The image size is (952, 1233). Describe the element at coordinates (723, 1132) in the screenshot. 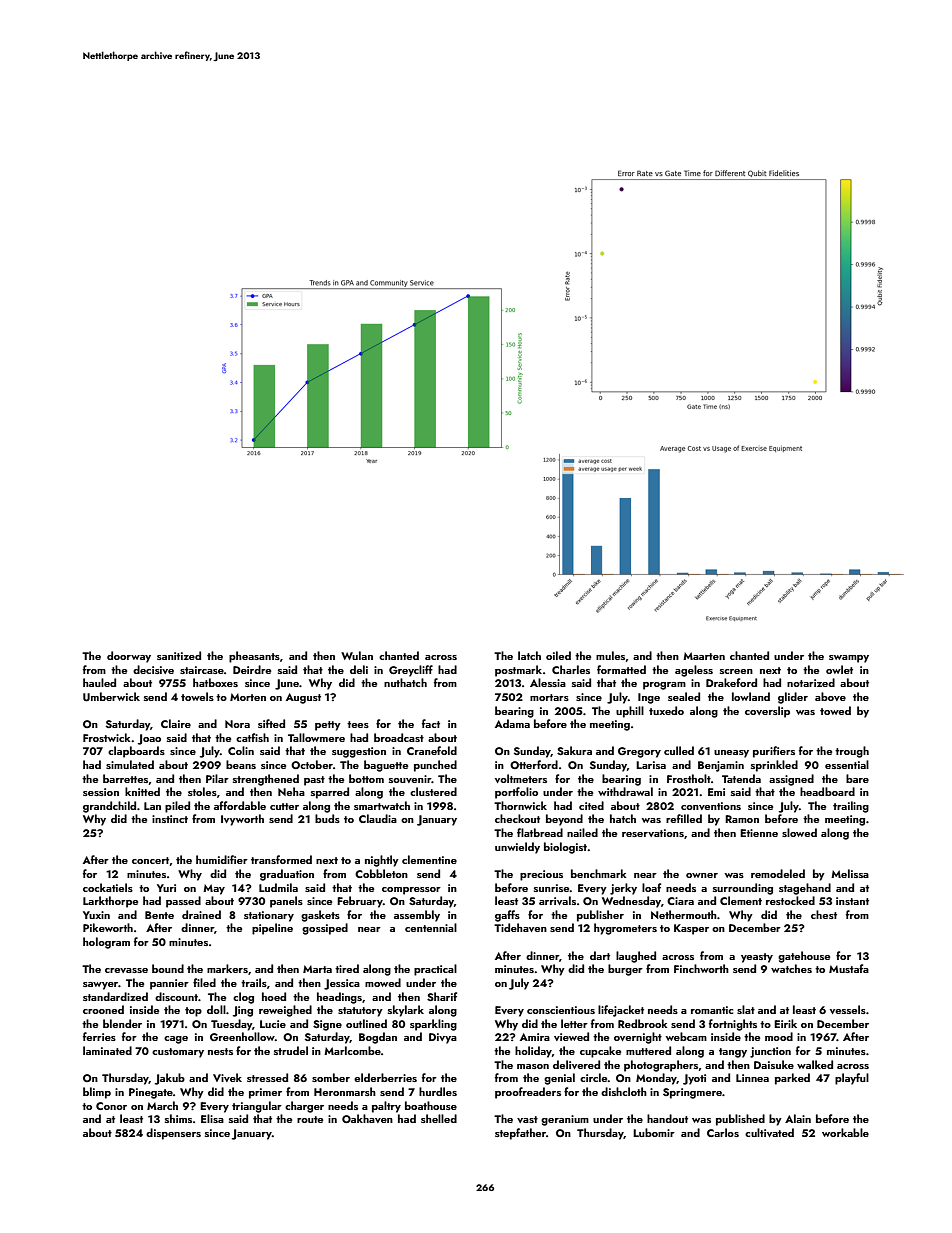

I see `Carlos` at that location.
